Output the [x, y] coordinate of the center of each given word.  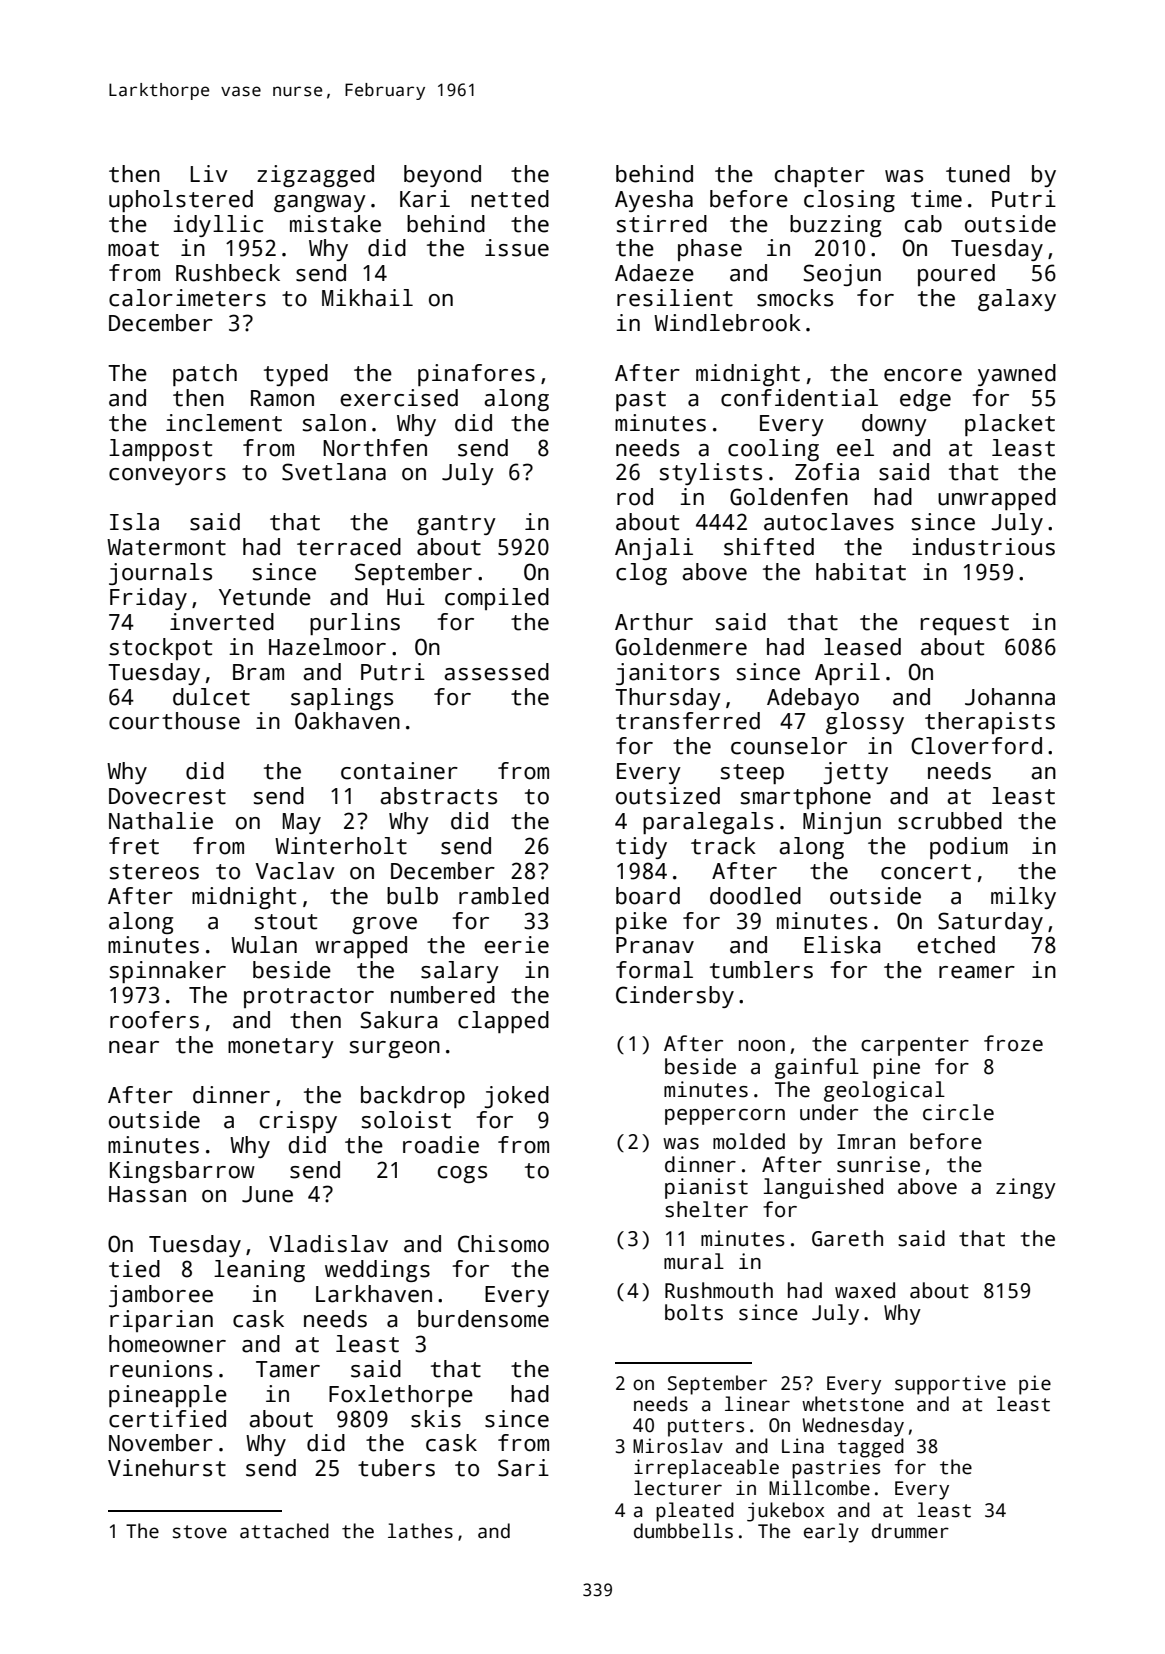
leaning [259, 1271]
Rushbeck [228, 273]
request [965, 625]
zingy [1026, 1188]
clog [641, 574]
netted [510, 199]
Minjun [842, 823]
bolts [694, 1312]
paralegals [708, 823]
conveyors [167, 476]
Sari [523, 1468]
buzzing [835, 226]
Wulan [264, 945]
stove [200, 1532]
